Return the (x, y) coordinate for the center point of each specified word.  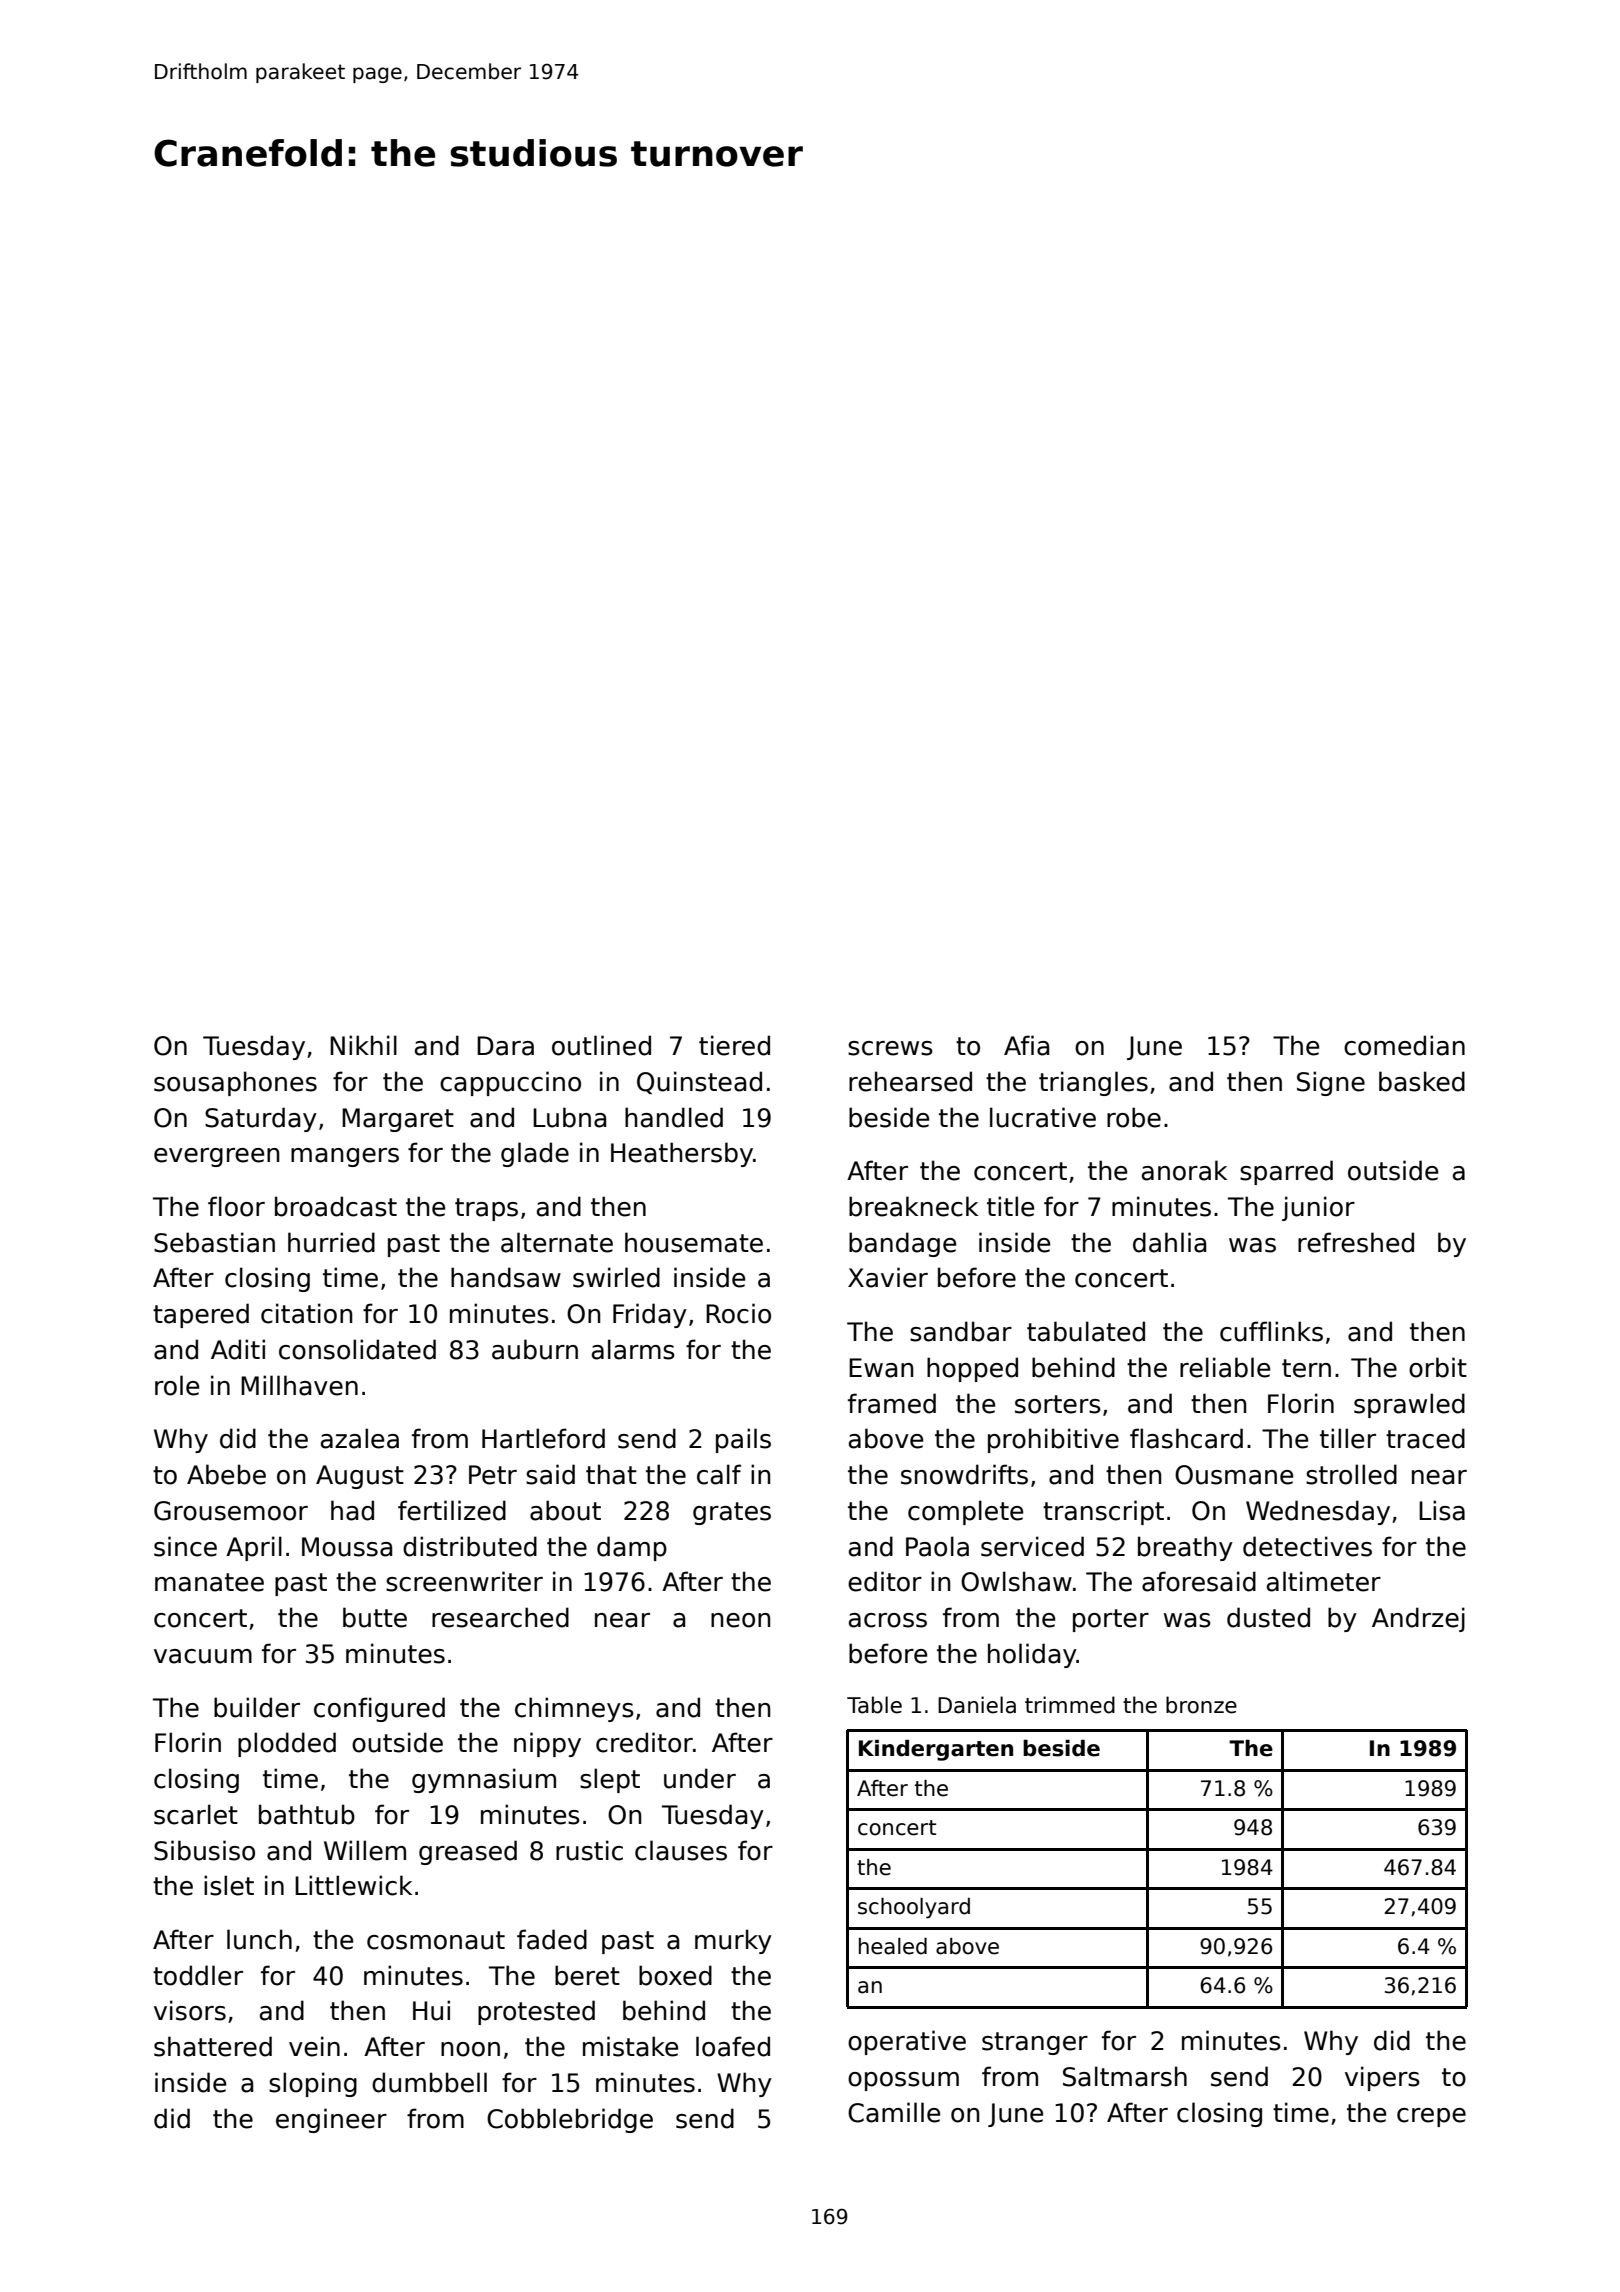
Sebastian (214, 1242)
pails (743, 1440)
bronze (1201, 1705)
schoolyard (914, 1908)
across (888, 1620)
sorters (1058, 1404)
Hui (431, 2010)
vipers (1382, 2078)
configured (379, 1709)
